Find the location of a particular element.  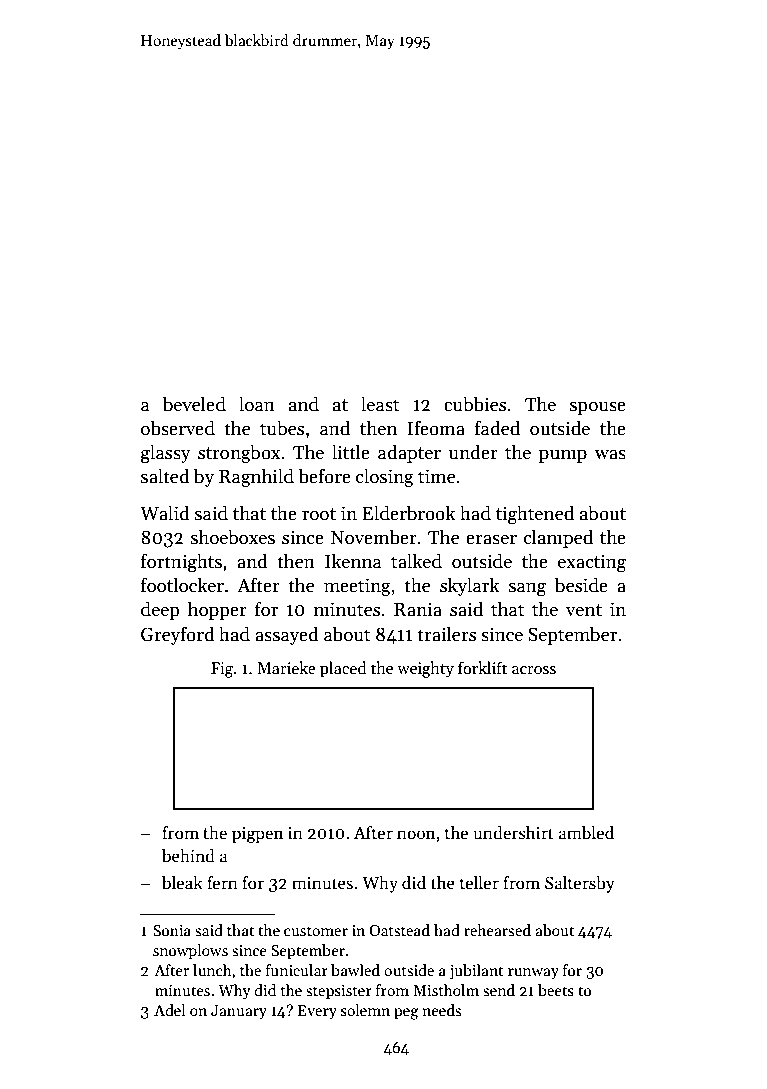

noon is located at coordinates (416, 834).
